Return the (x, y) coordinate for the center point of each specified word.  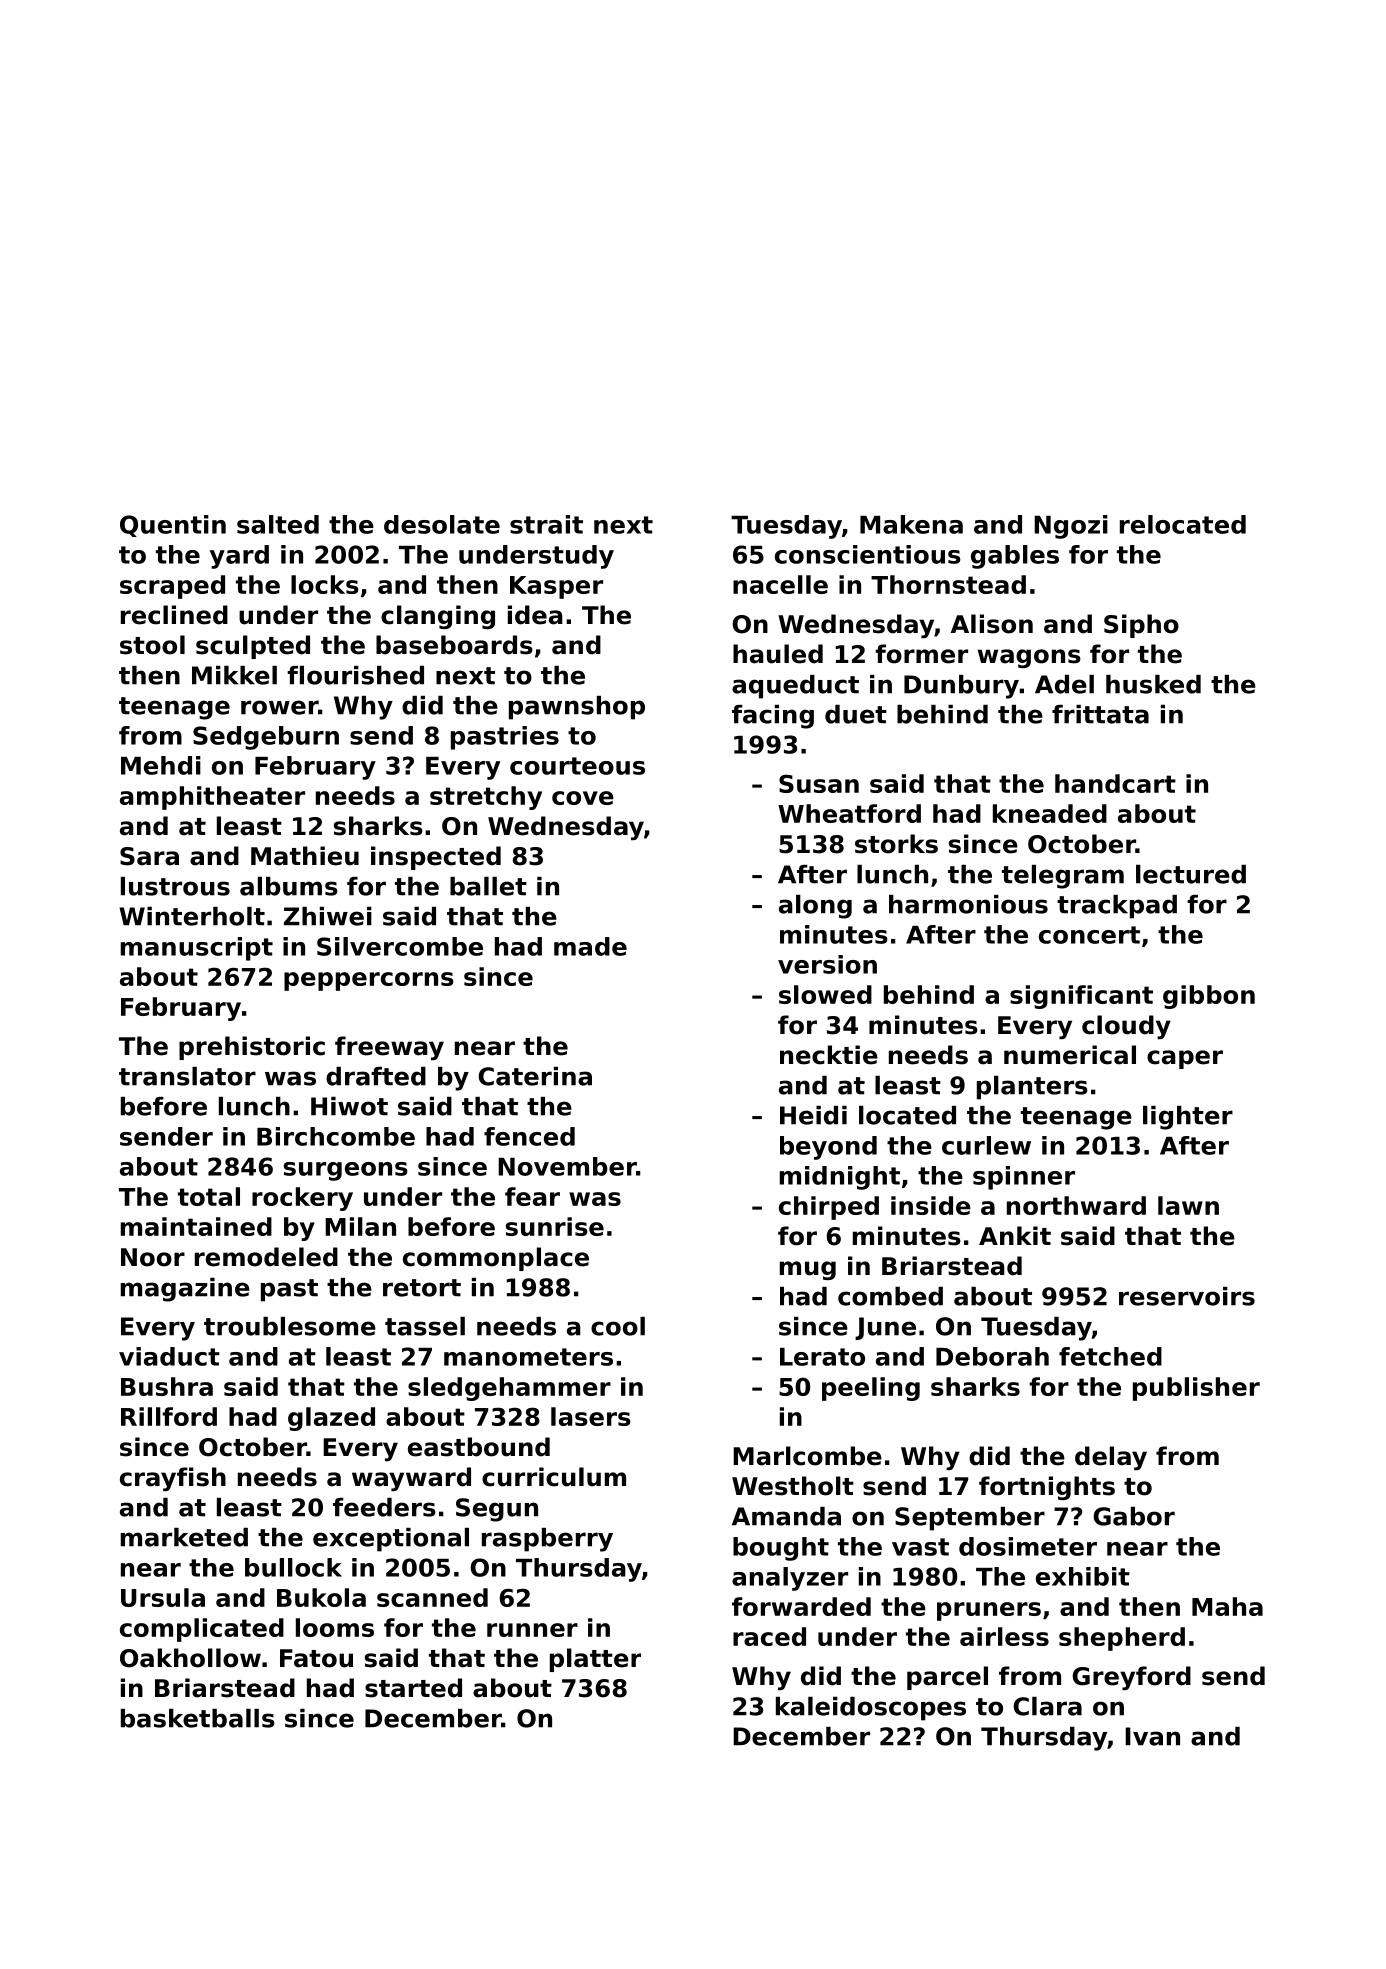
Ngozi (1071, 527)
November (567, 1166)
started (413, 1688)
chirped (829, 1208)
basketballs (198, 1718)
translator (187, 1076)
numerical (1070, 1055)
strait (546, 524)
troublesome (290, 1326)
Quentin (173, 526)
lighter (1188, 1118)
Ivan (1152, 1736)
